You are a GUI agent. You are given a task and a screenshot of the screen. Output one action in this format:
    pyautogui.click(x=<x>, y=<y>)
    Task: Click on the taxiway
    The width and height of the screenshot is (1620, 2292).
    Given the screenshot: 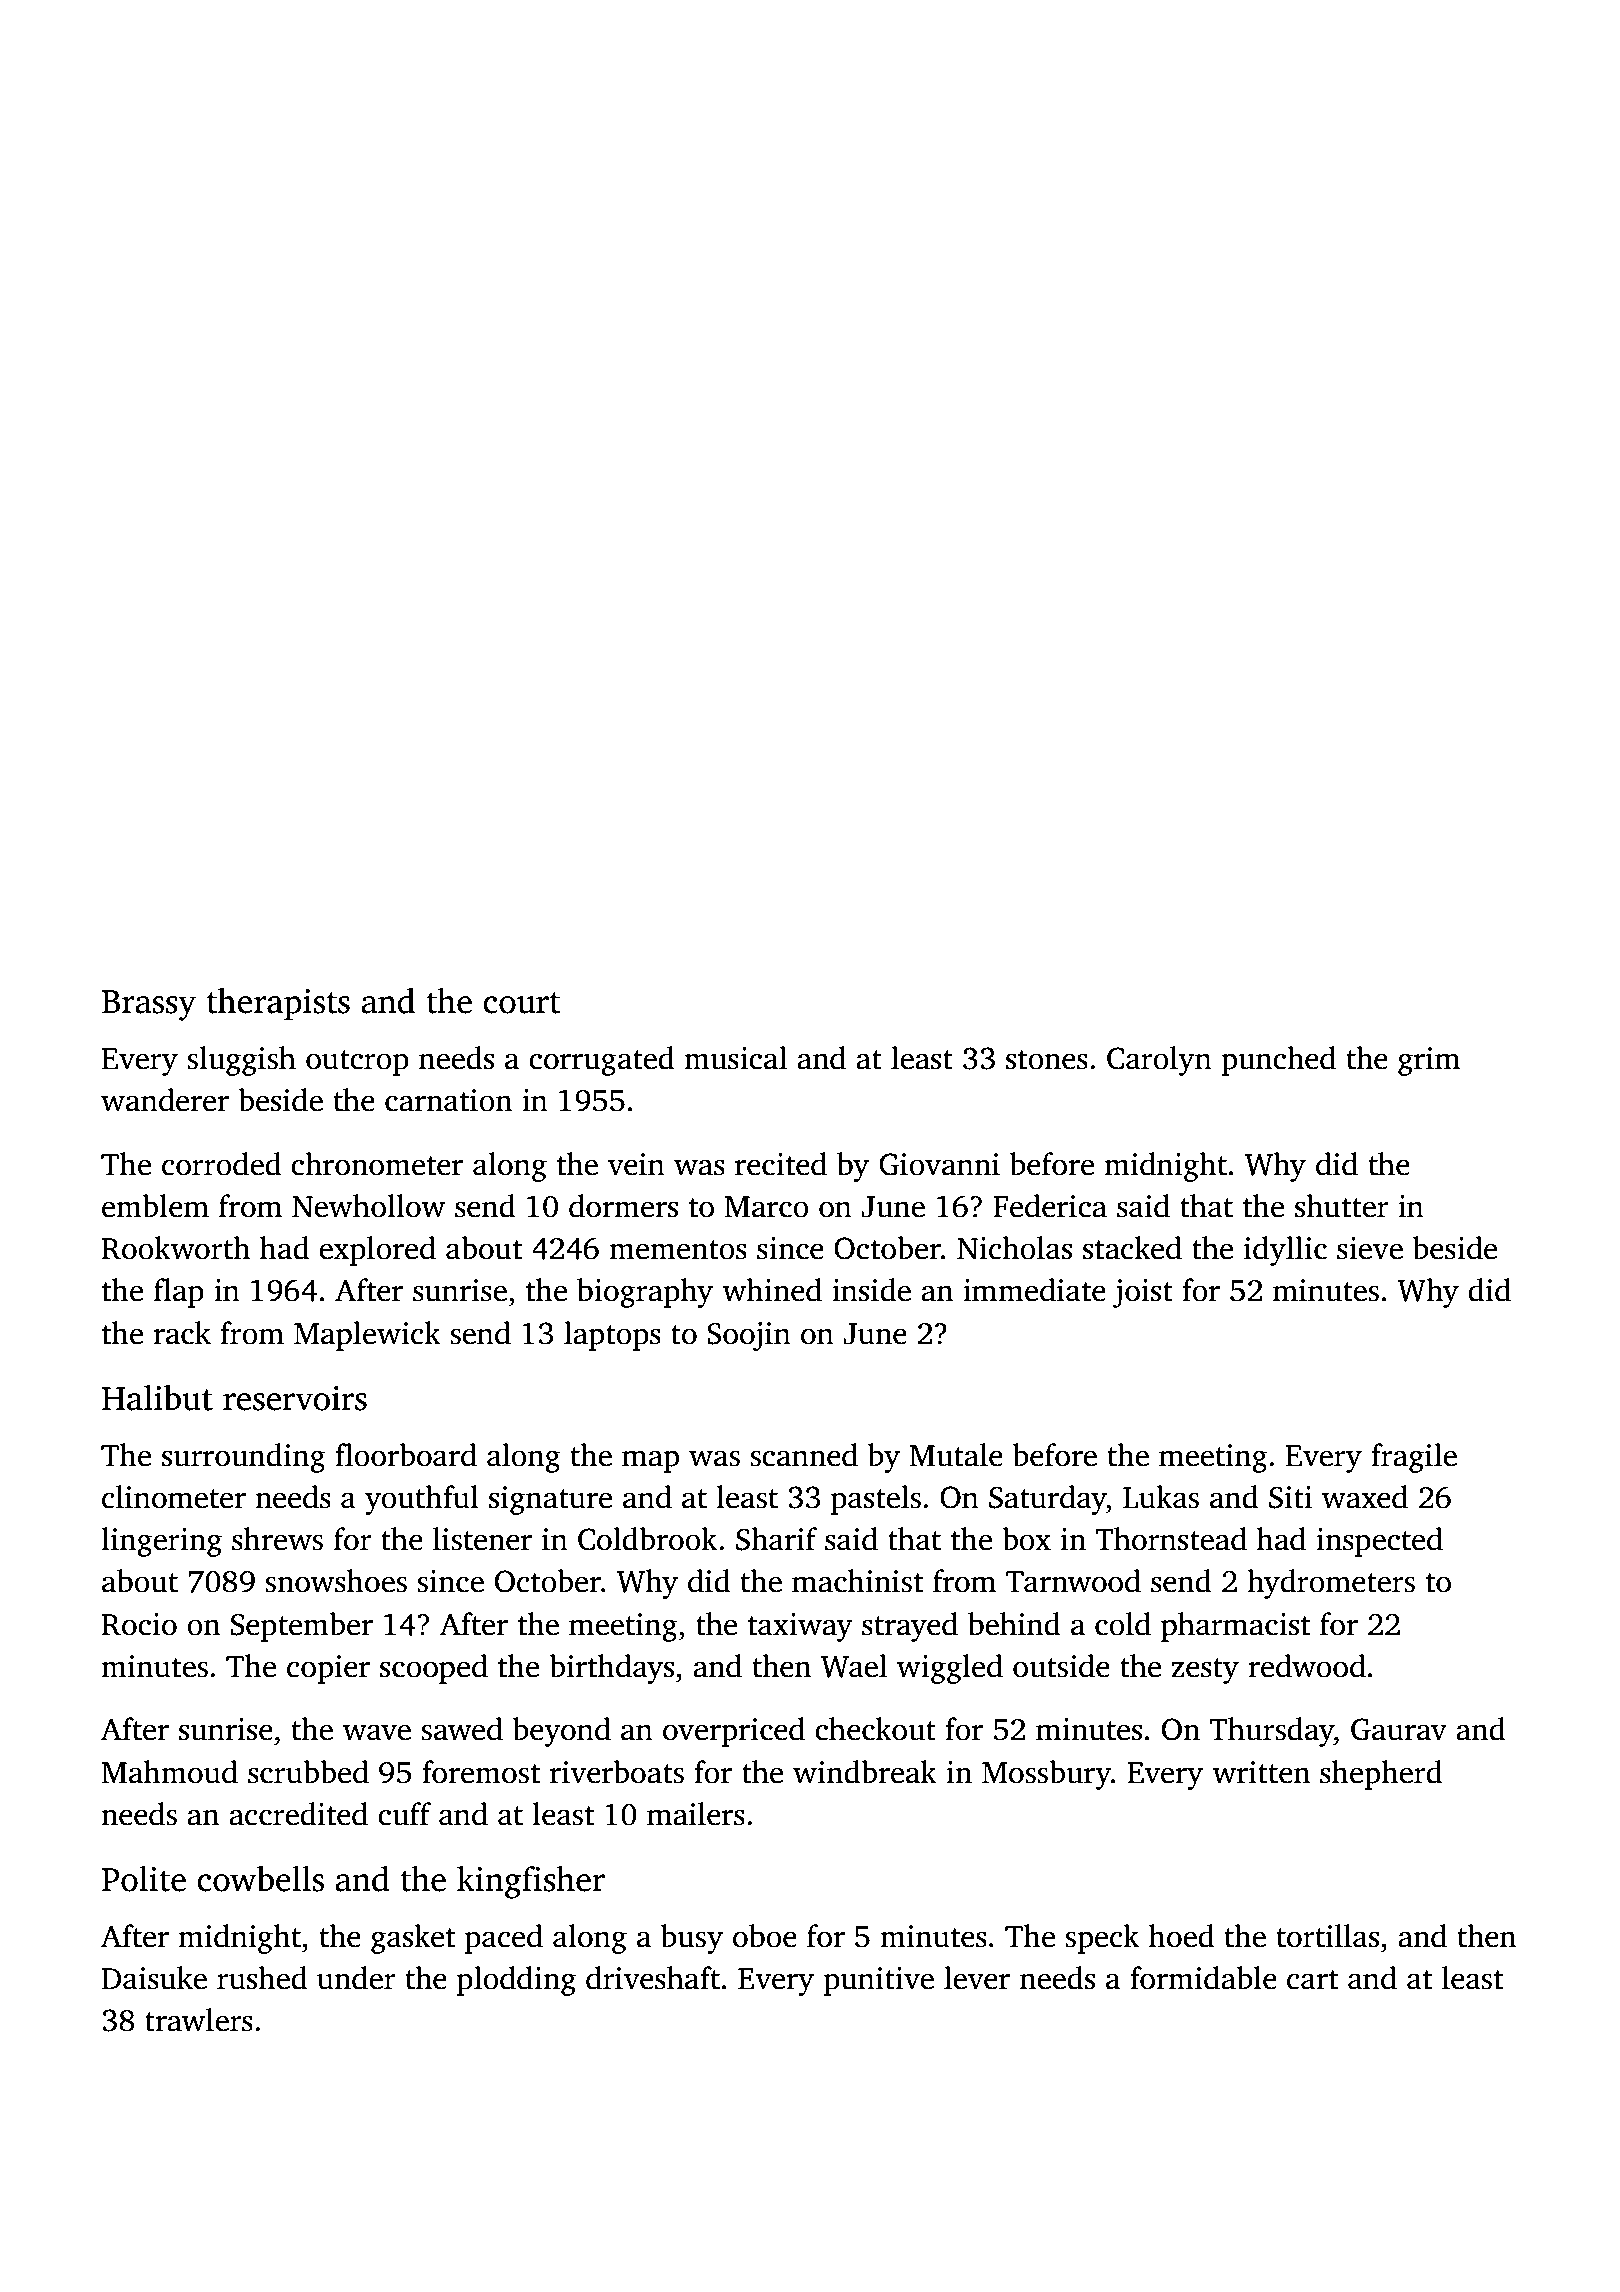 What is the action you would take?
    pyautogui.click(x=800, y=1627)
